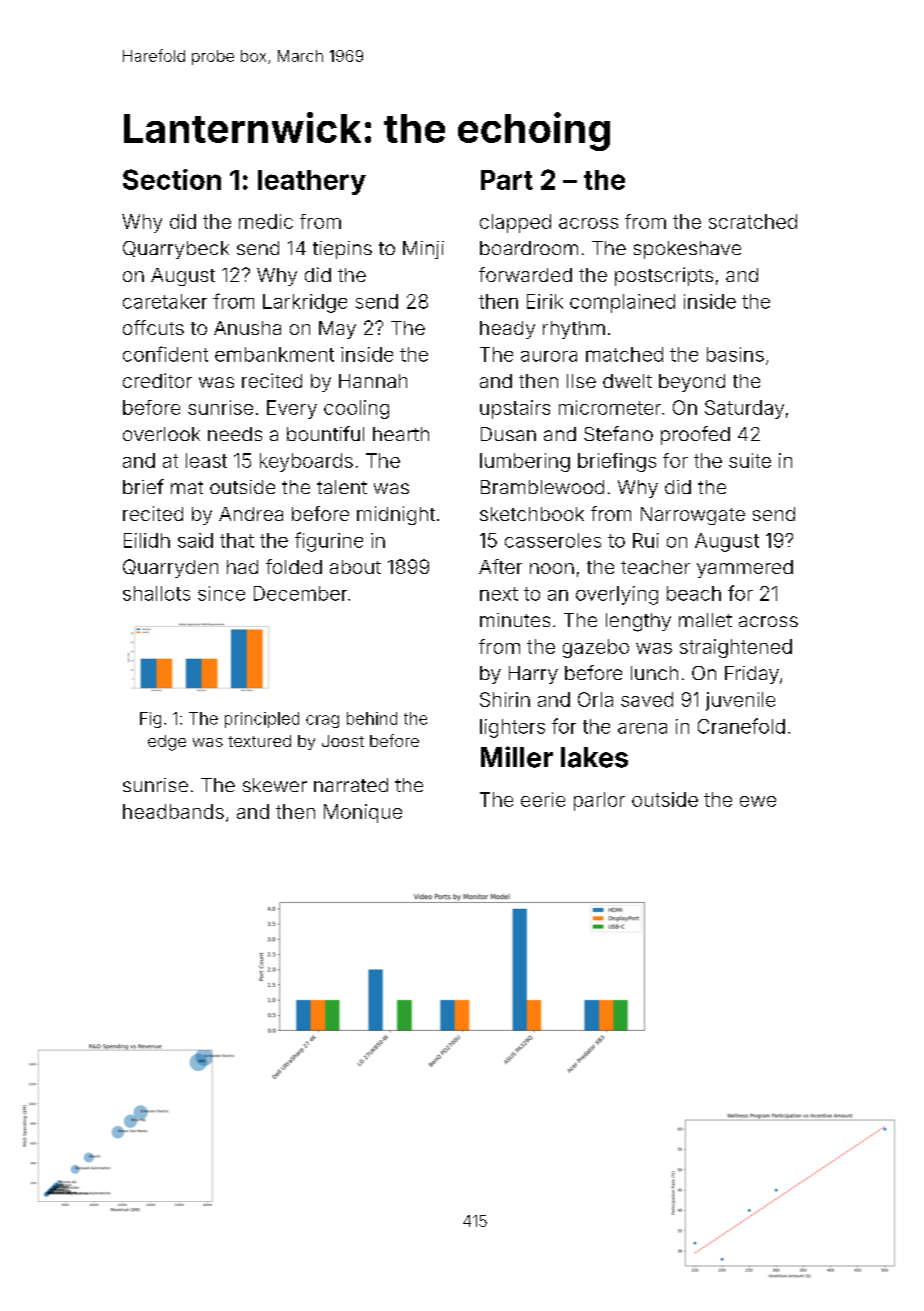 Image resolution: width=924 pixels, height=1311 pixels. I want to click on clapped, so click(515, 223).
